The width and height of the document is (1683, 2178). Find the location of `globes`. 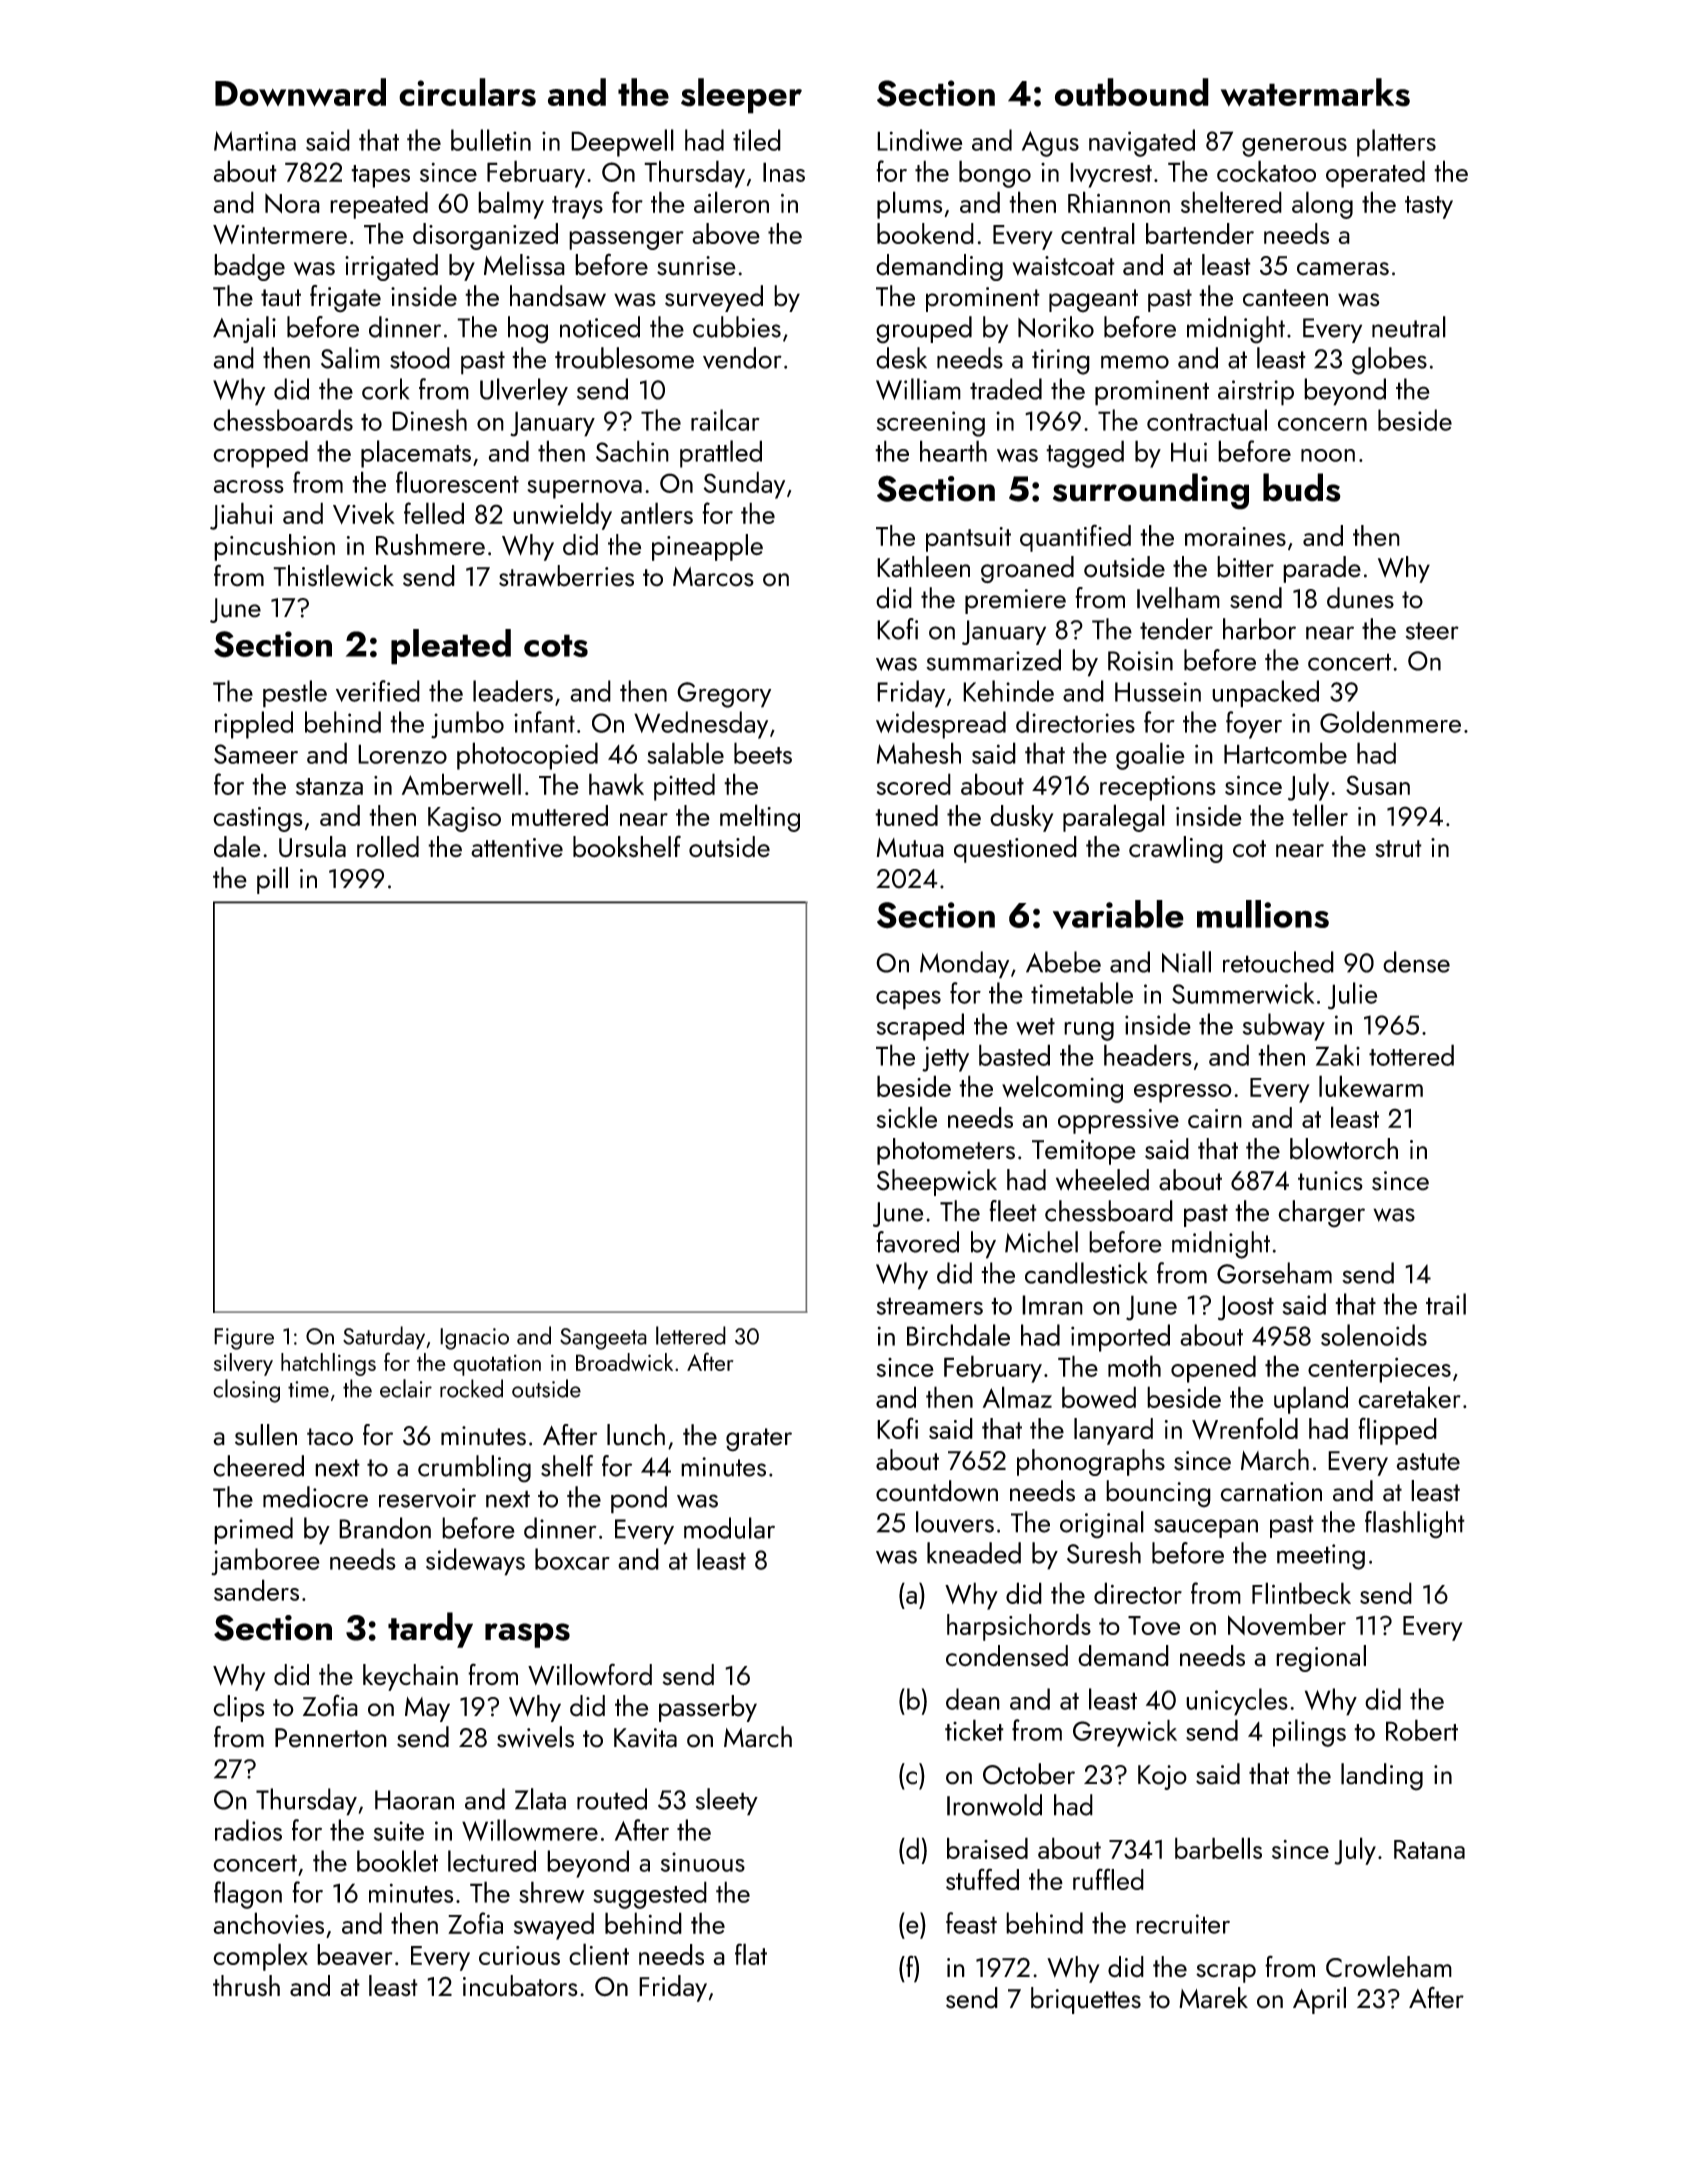

globes is located at coordinates (1389, 361).
